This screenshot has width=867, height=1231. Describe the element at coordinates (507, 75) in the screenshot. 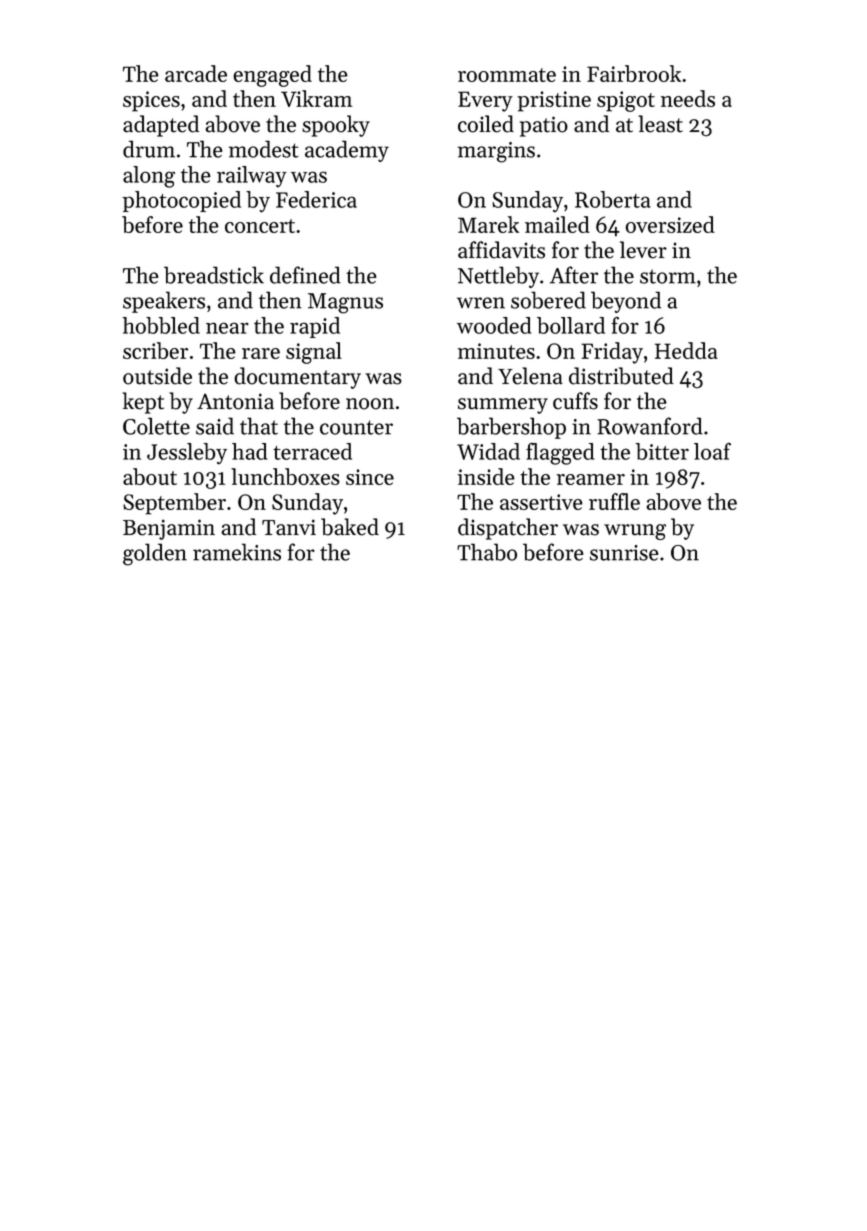

I see `roommate` at that location.
